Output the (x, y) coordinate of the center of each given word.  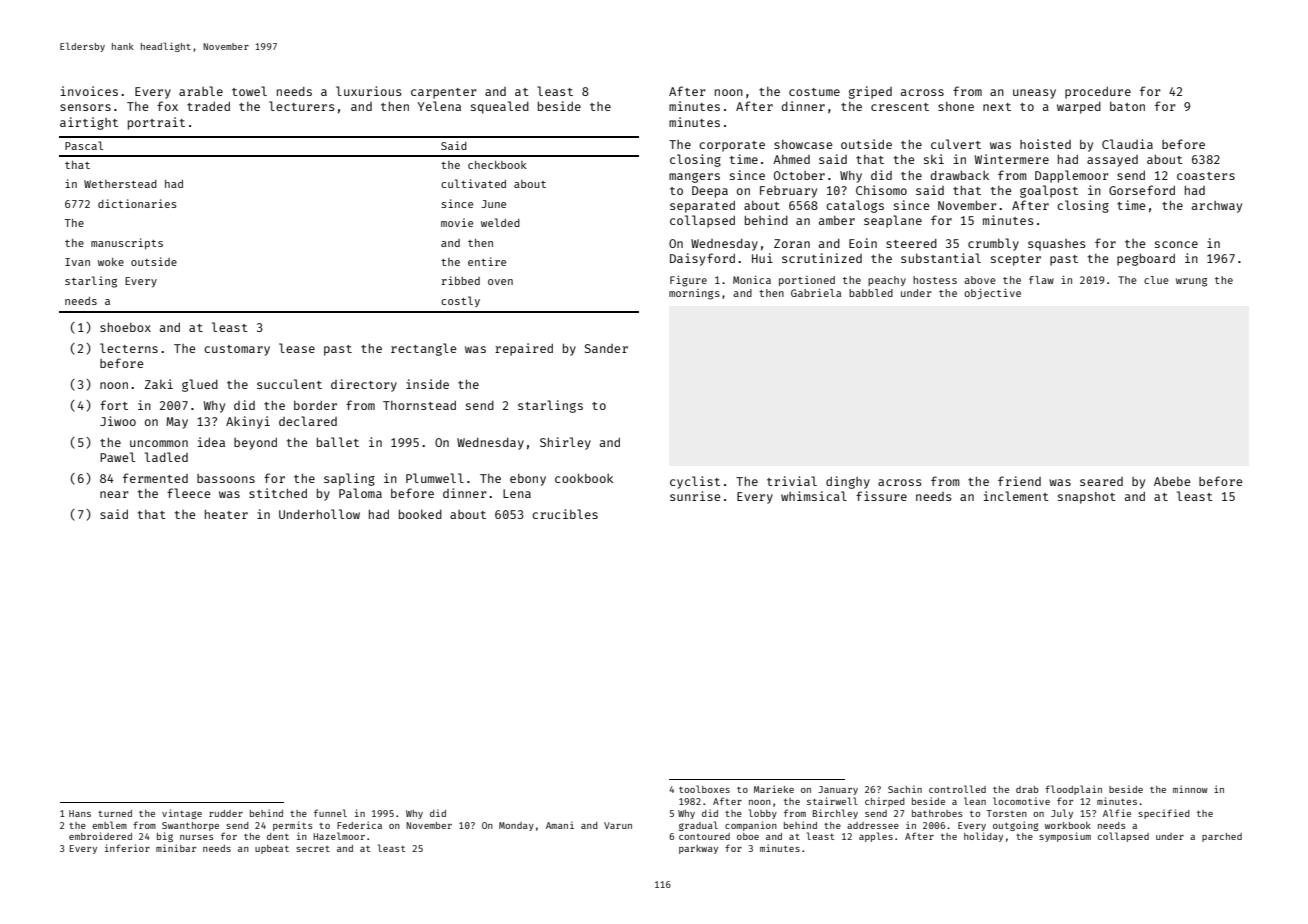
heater (226, 514)
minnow (1190, 789)
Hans (80, 813)
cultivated (473, 183)
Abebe (1172, 481)
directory (364, 385)
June (493, 204)
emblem (109, 825)
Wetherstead (120, 184)
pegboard (1146, 259)
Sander (606, 348)
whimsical (814, 496)
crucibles (565, 514)
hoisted (1045, 144)
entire (487, 261)
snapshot (1087, 498)
